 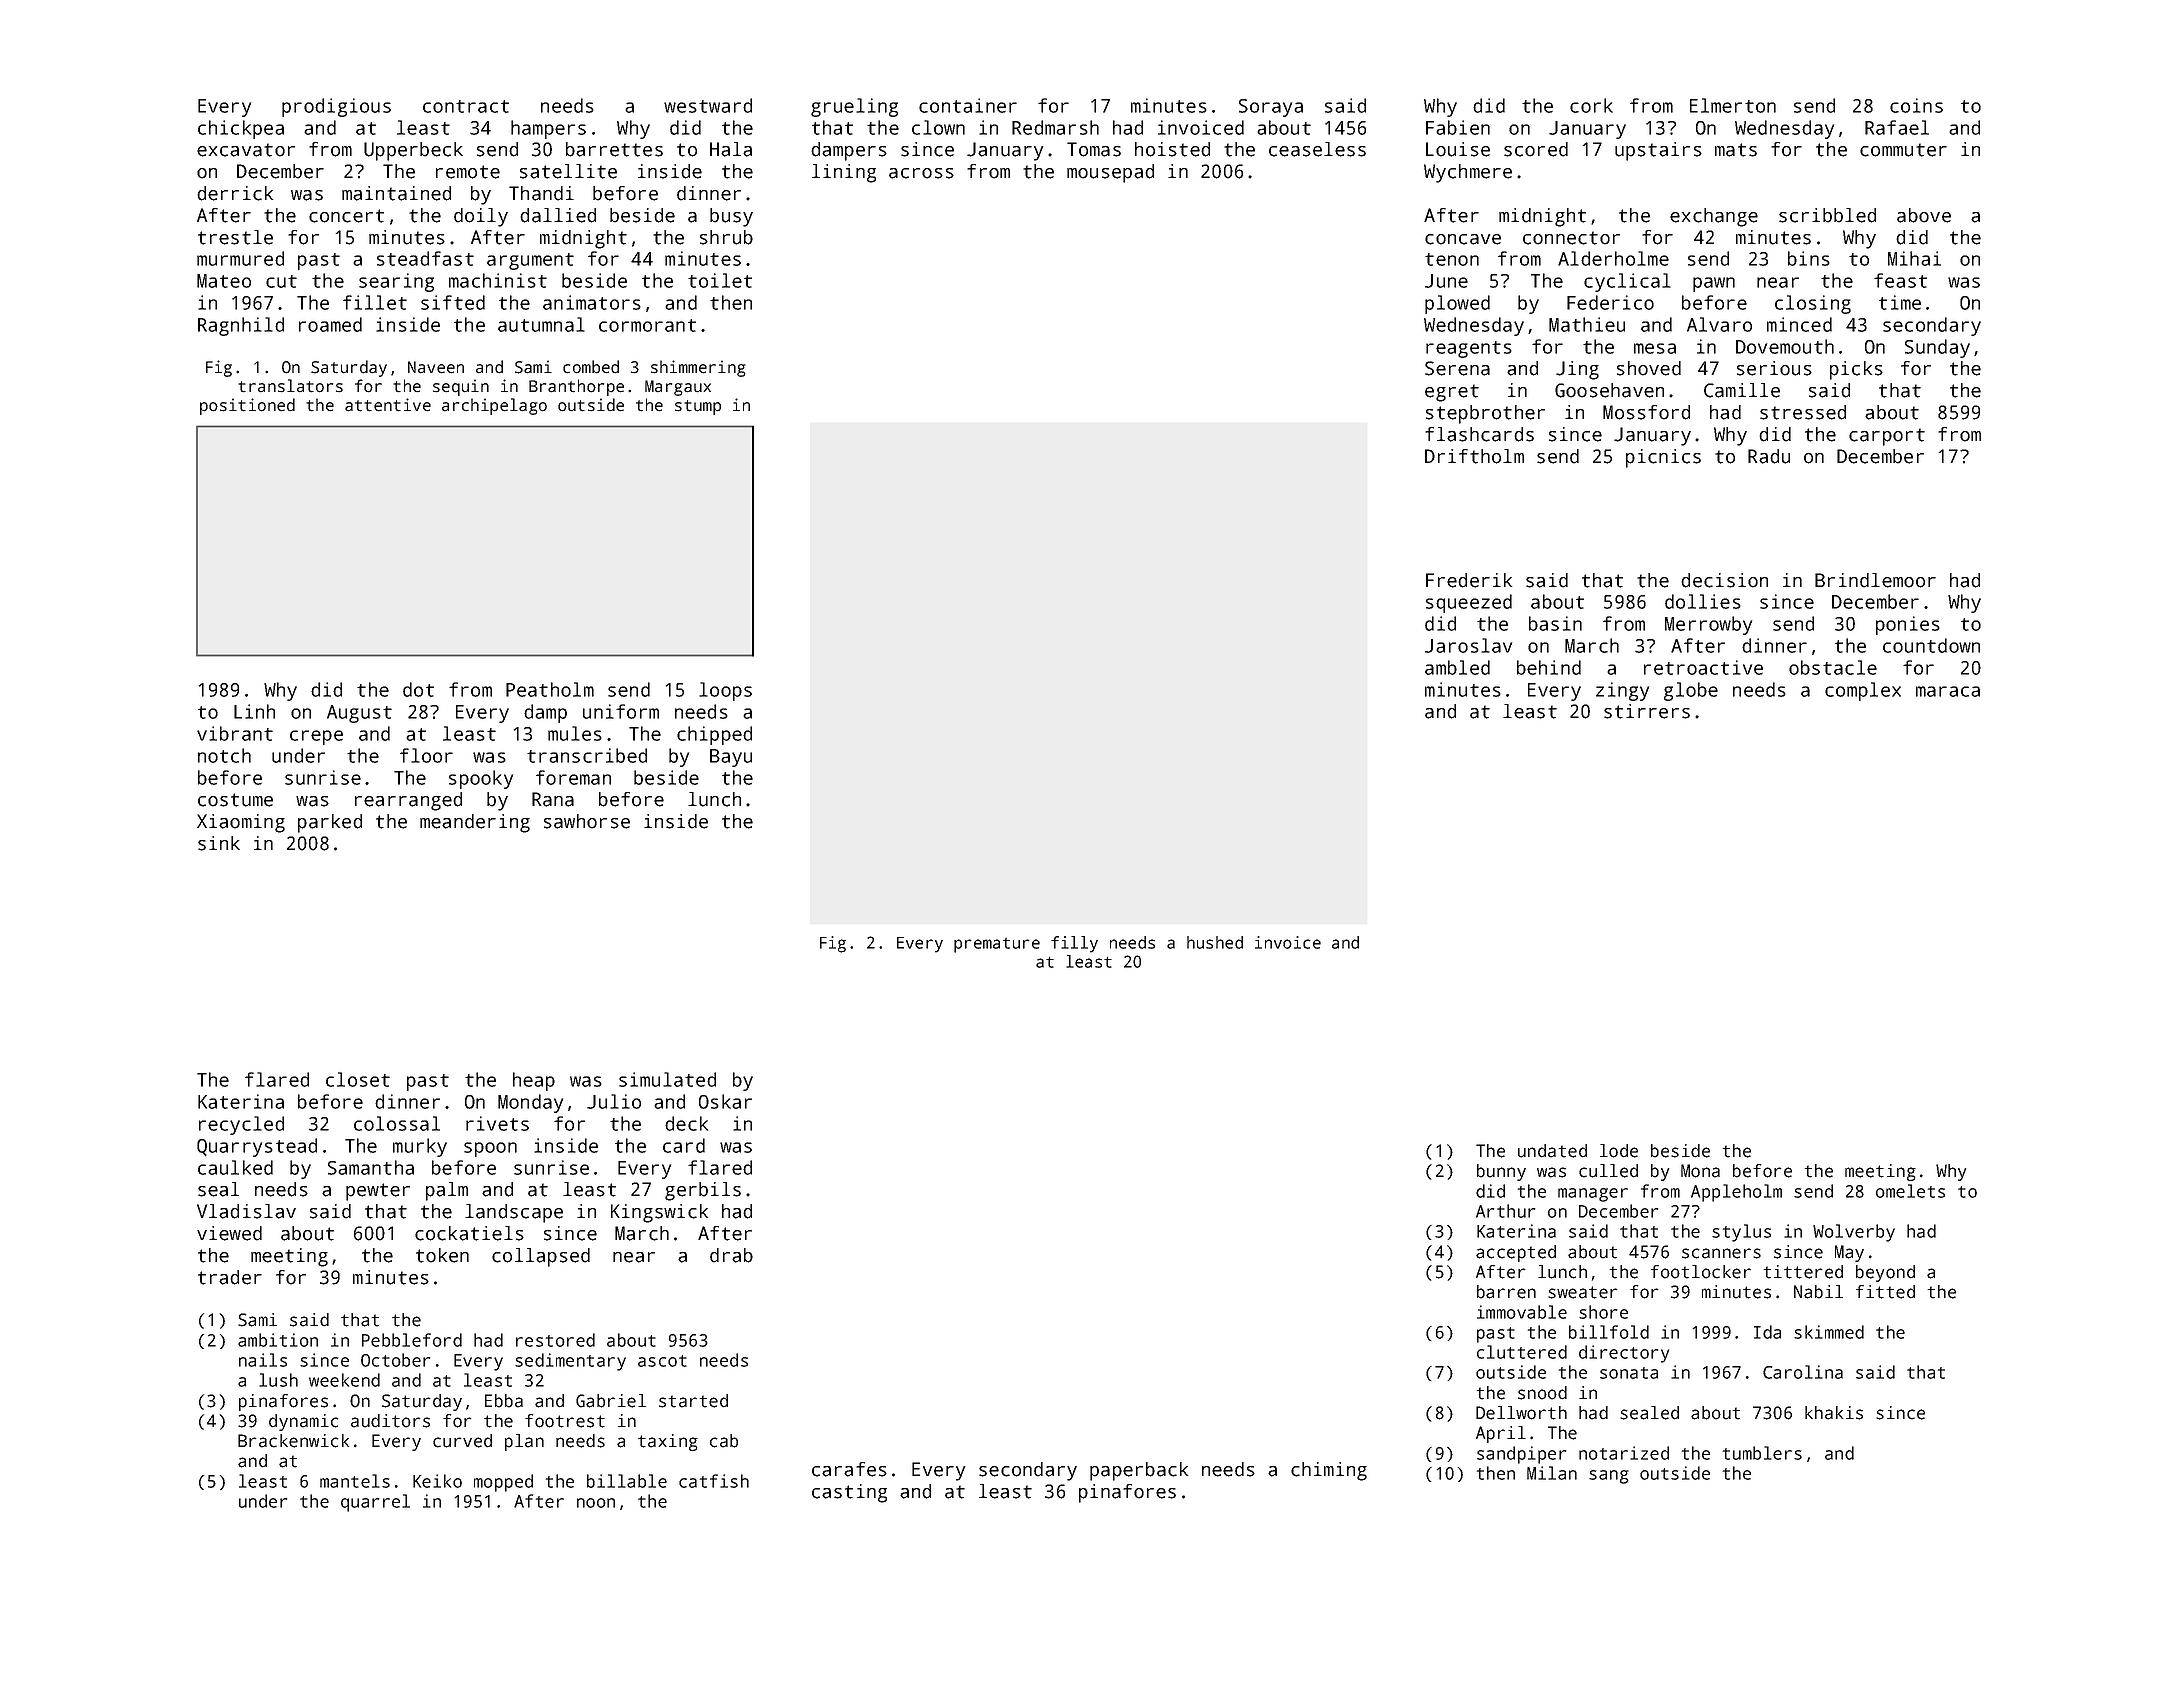 What do you see at coordinates (235, 800) in the image?
I see `costume` at bounding box center [235, 800].
